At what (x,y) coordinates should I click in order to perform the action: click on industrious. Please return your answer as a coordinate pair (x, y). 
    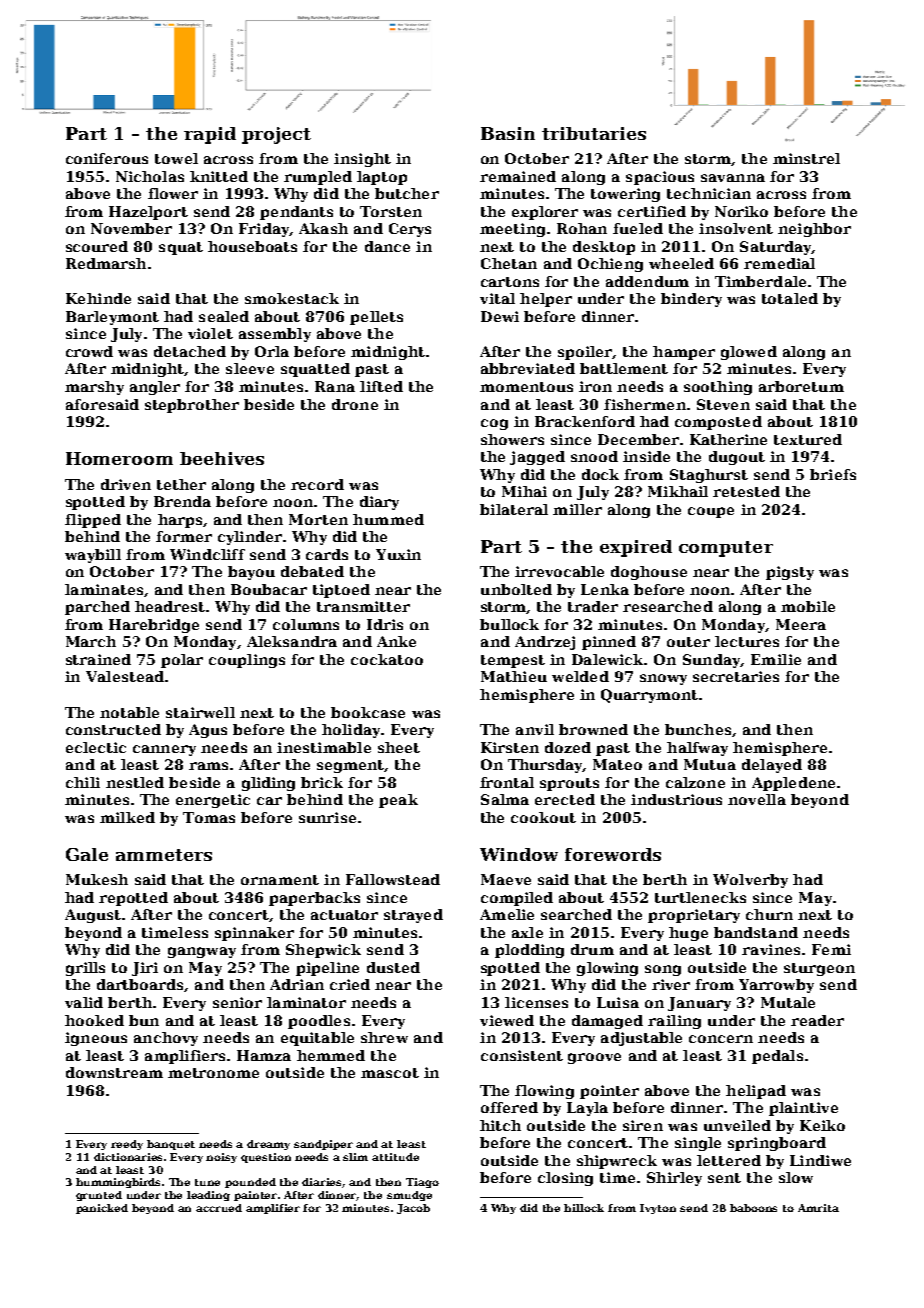
    Looking at the image, I should click on (676, 799).
